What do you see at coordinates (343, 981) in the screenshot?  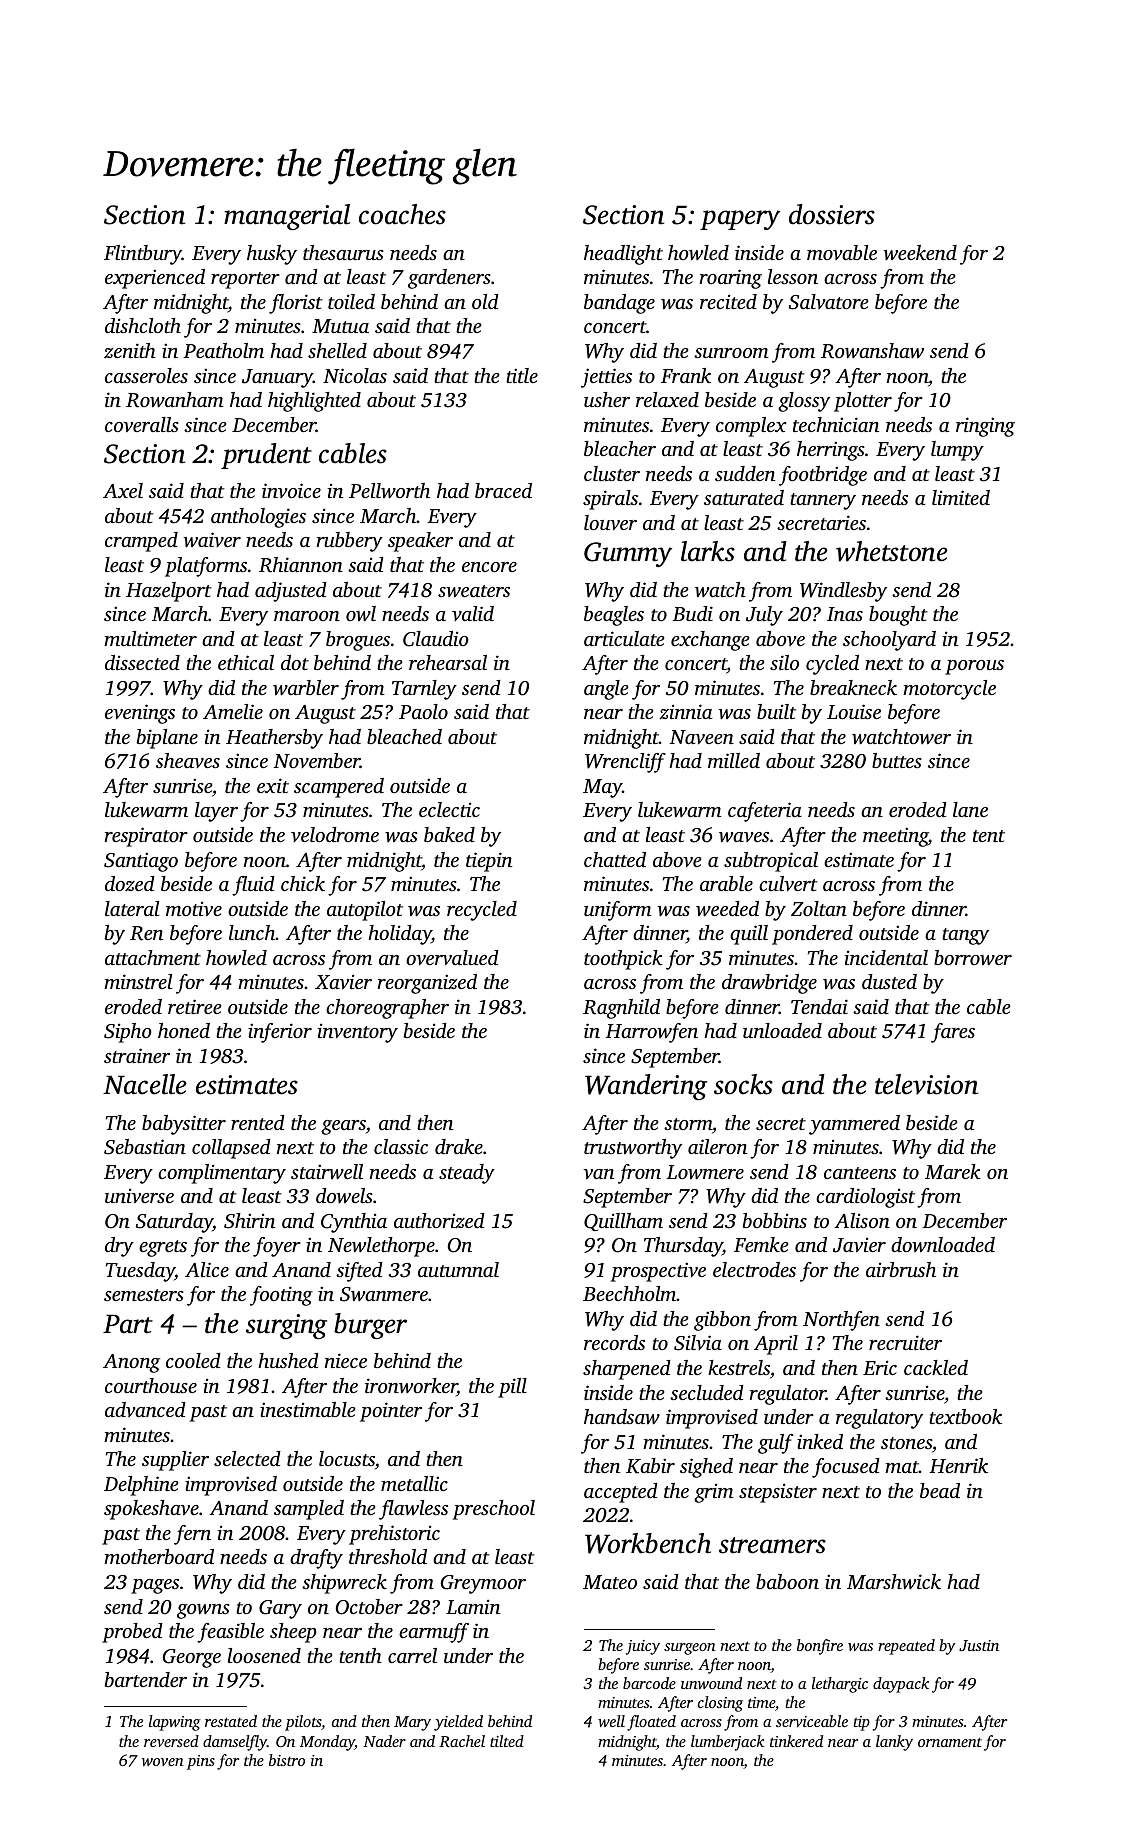 I see `Xavier` at bounding box center [343, 981].
